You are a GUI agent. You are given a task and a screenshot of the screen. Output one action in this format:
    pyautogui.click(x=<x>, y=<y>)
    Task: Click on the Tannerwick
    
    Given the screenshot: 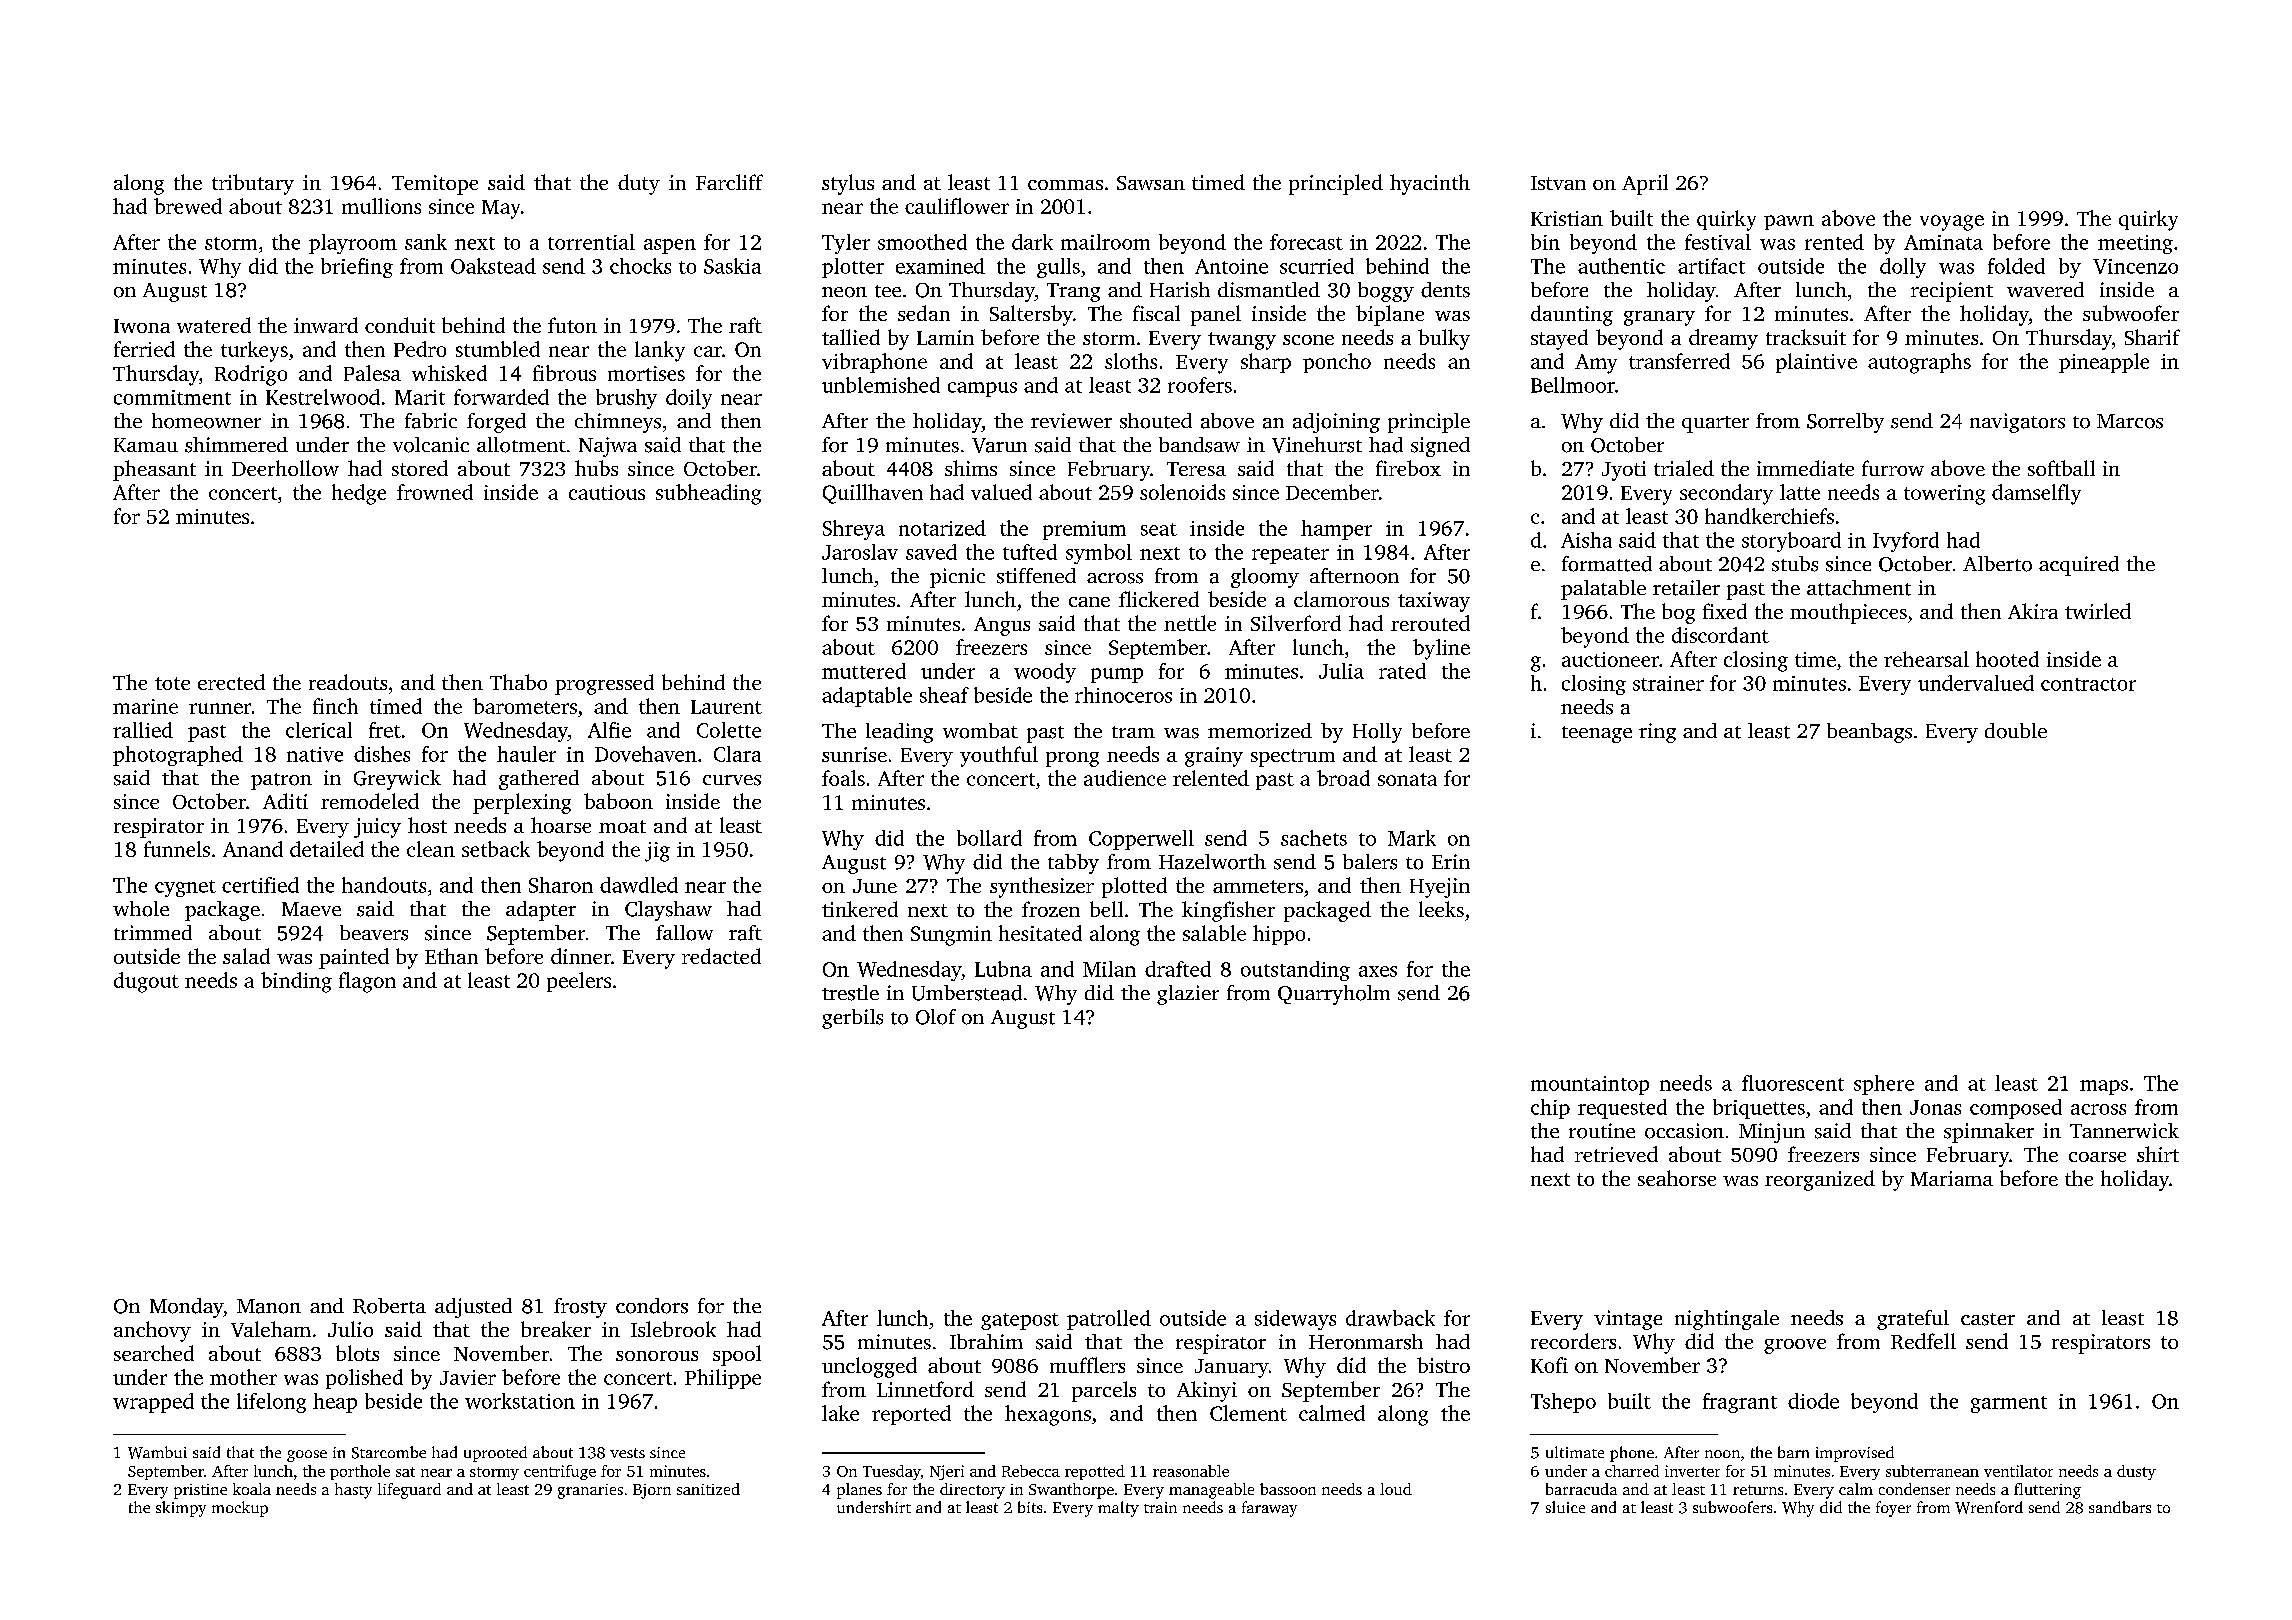 What is the action you would take?
    pyautogui.click(x=2124, y=1130)
